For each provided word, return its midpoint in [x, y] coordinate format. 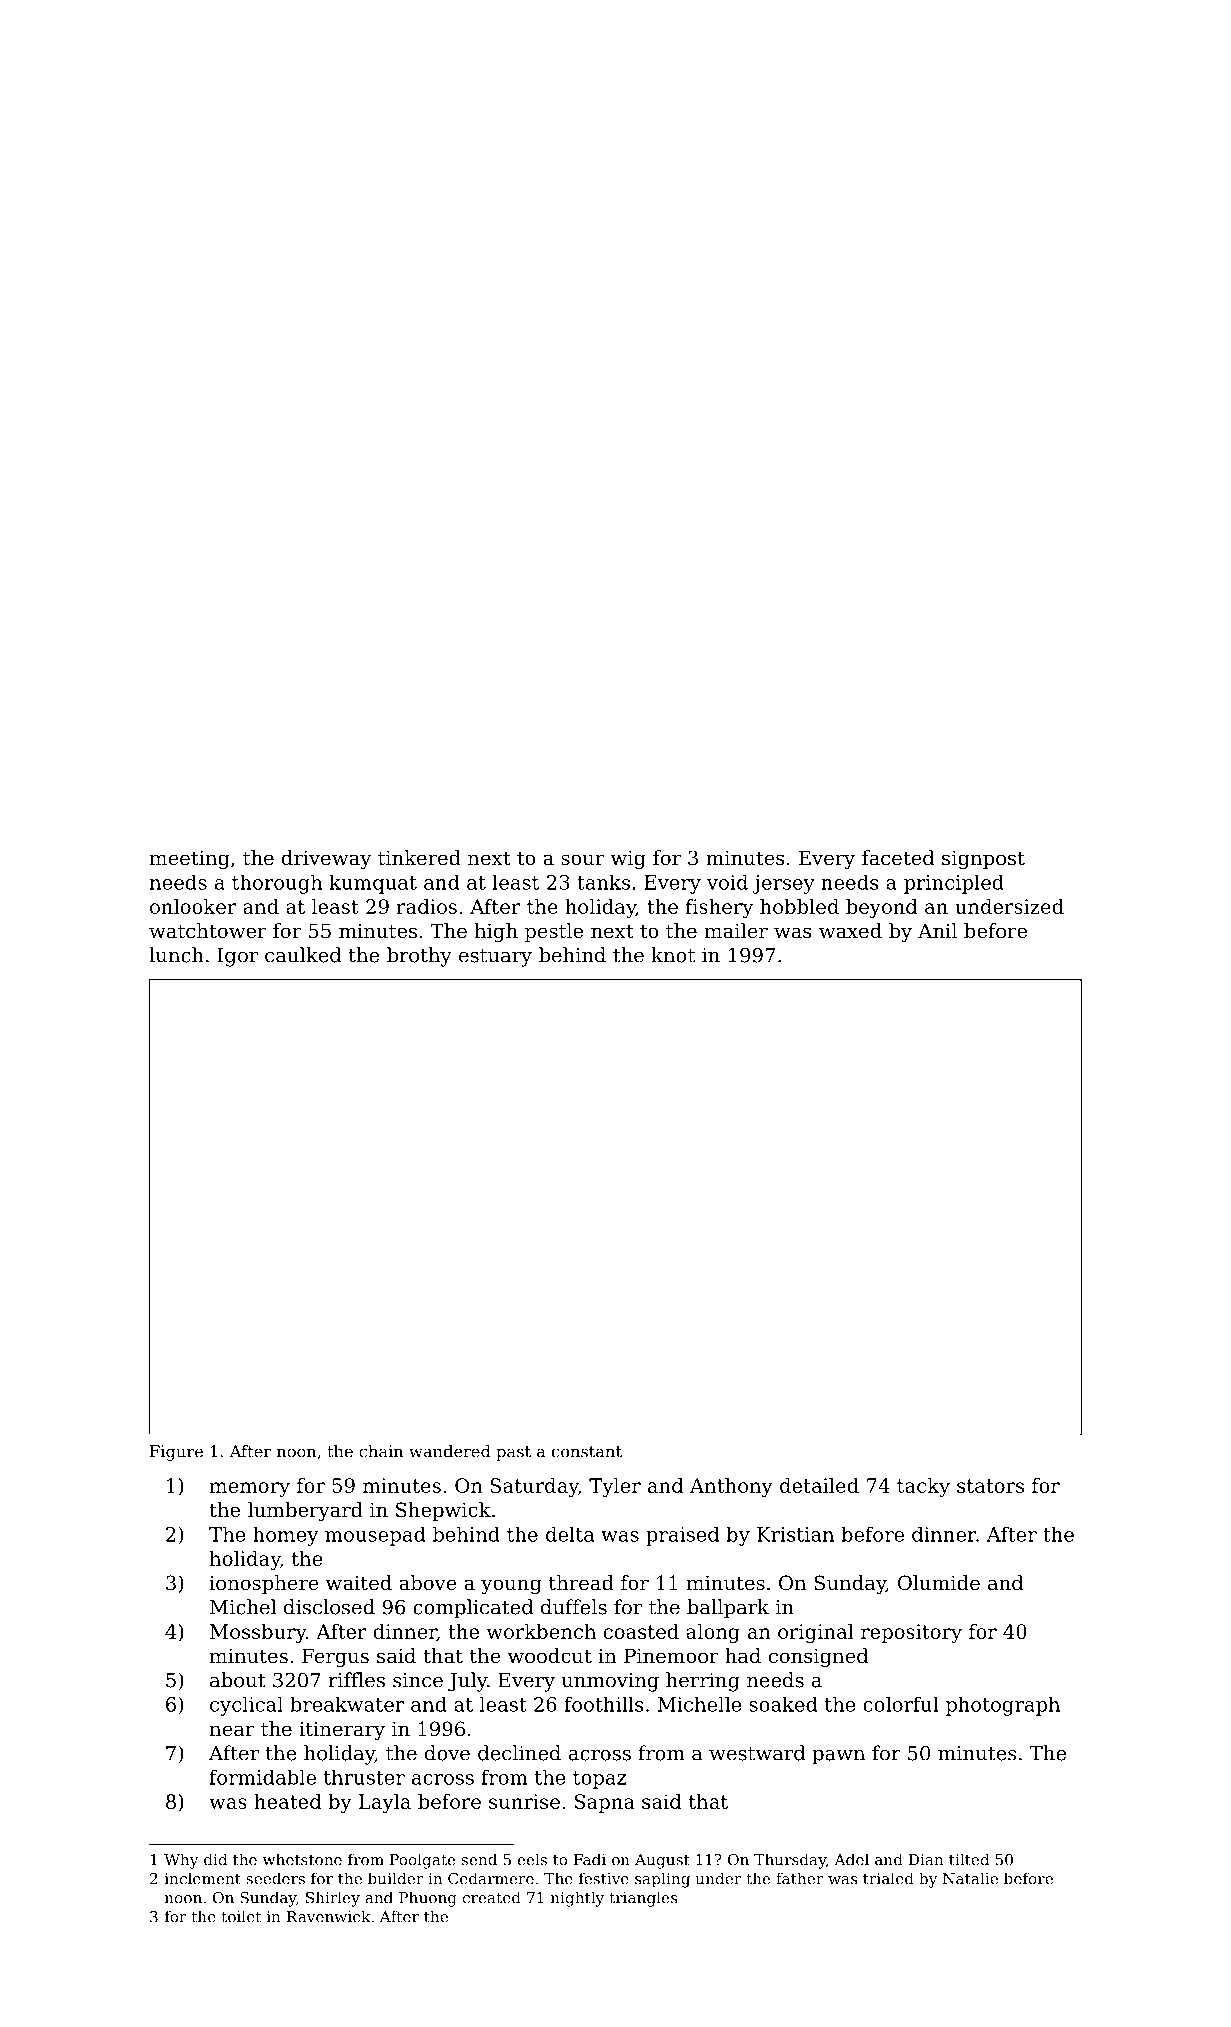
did [215, 1859]
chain [381, 1451]
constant [587, 1452]
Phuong [428, 1899]
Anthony [731, 1487]
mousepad [375, 1536]
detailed [819, 1485]
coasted [641, 1631]
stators [990, 1486]
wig [628, 860]
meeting [190, 860]
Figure [176, 1453]
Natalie [970, 1878]
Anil [937, 930]
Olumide [939, 1583]
